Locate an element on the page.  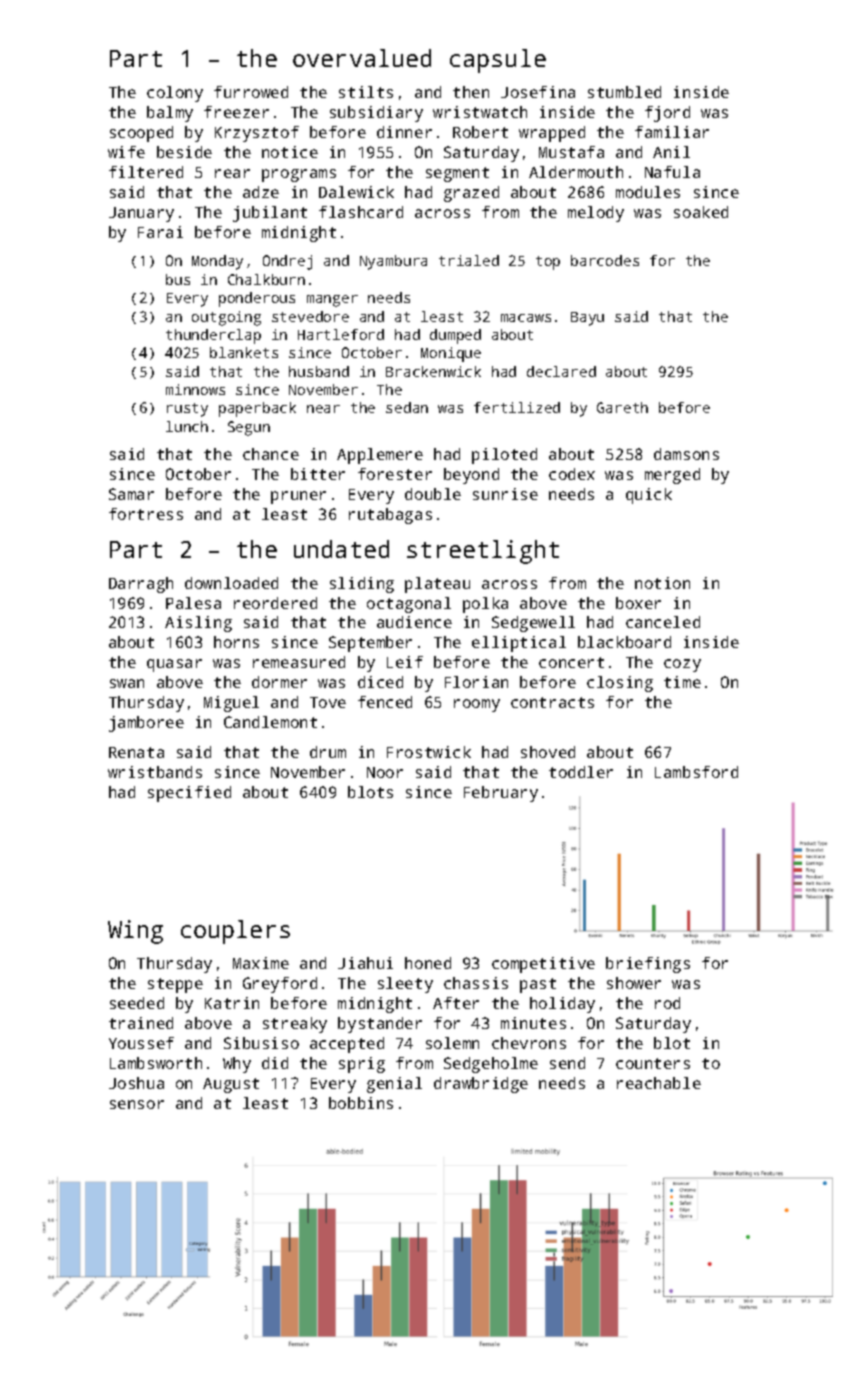
trialed is located at coordinates (469, 260).
